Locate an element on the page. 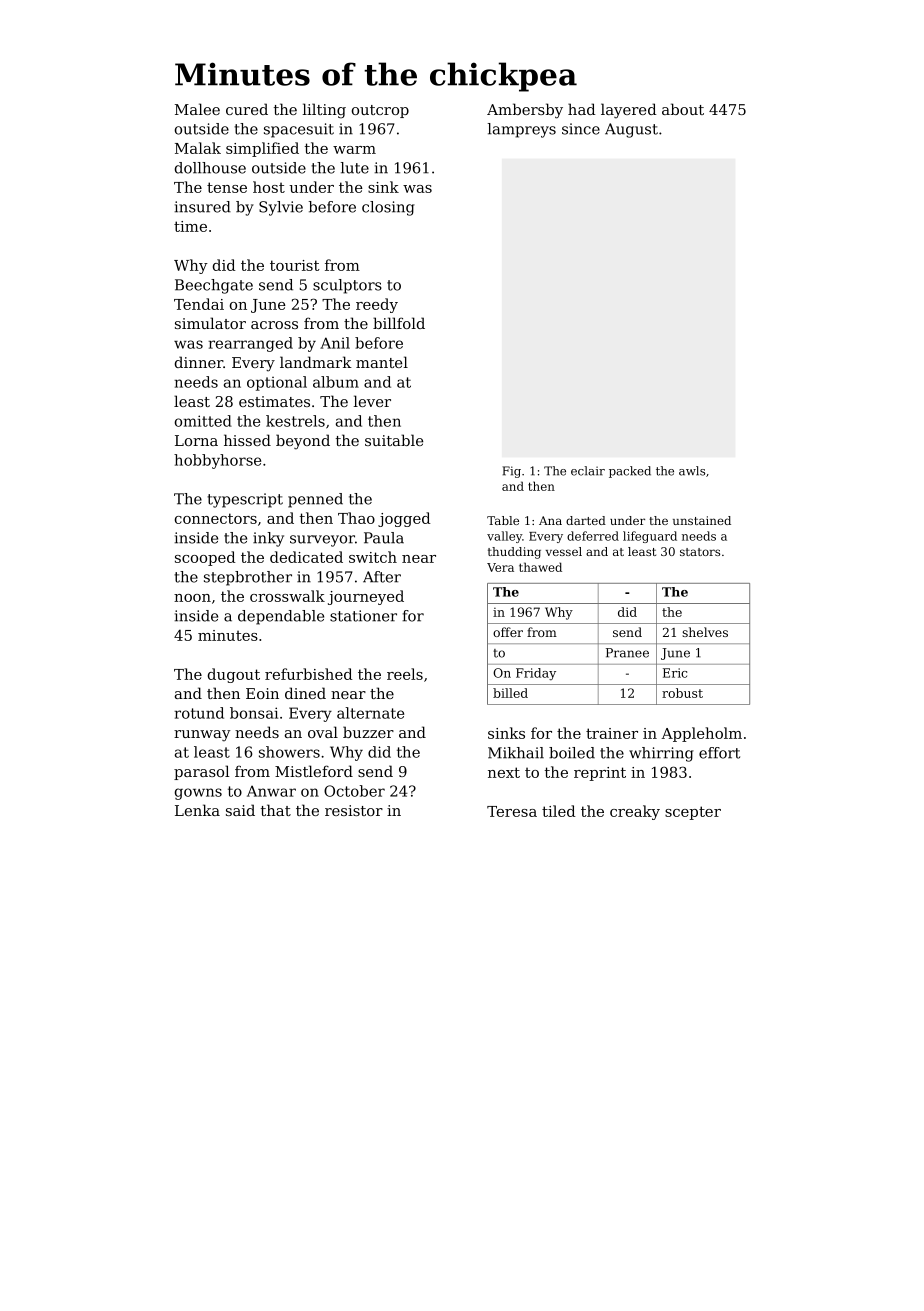 The image size is (924, 1311). dependable is located at coordinates (281, 617).
